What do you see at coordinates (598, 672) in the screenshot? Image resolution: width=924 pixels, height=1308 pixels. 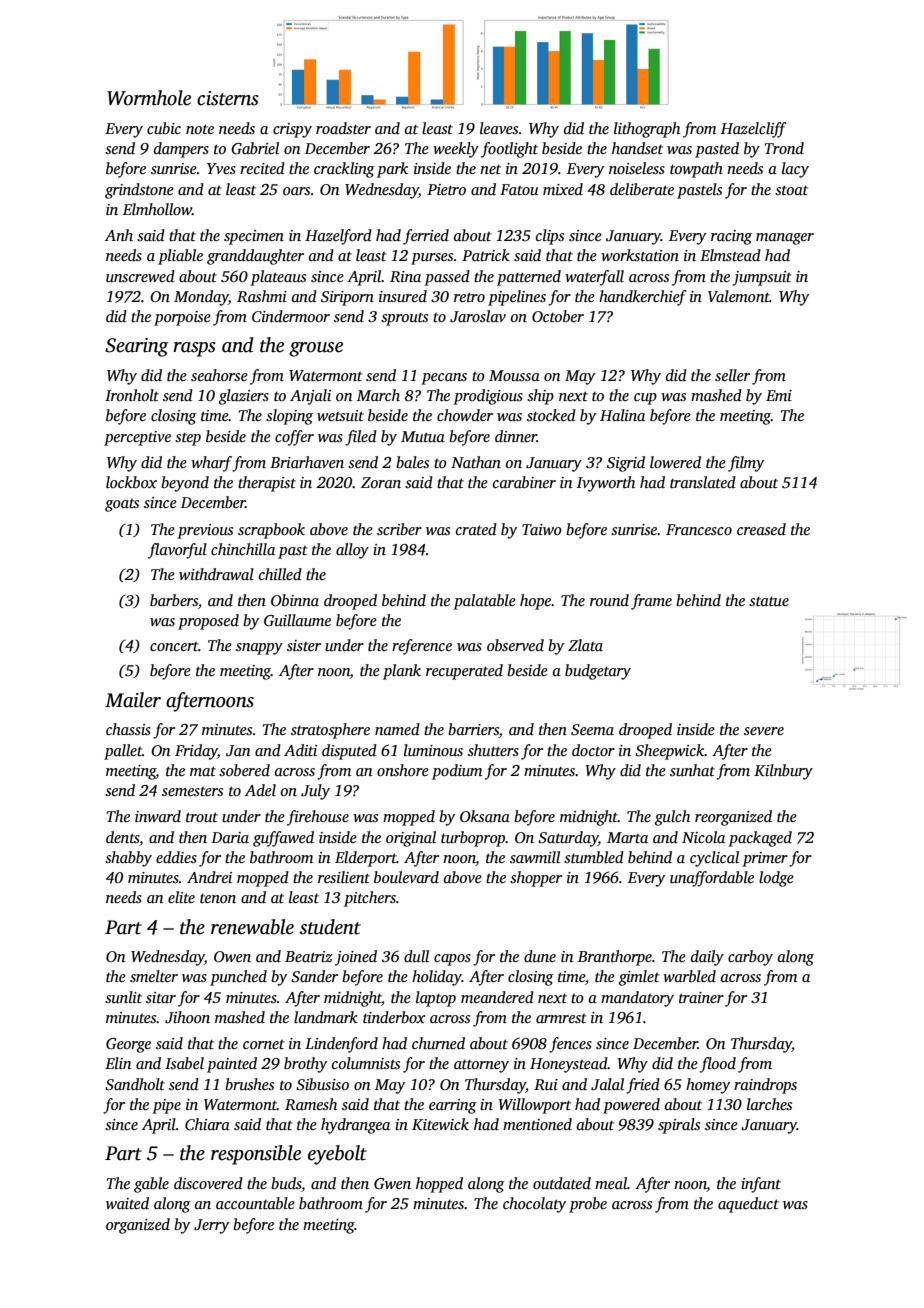 I see `budgetary` at bounding box center [598, 672].
